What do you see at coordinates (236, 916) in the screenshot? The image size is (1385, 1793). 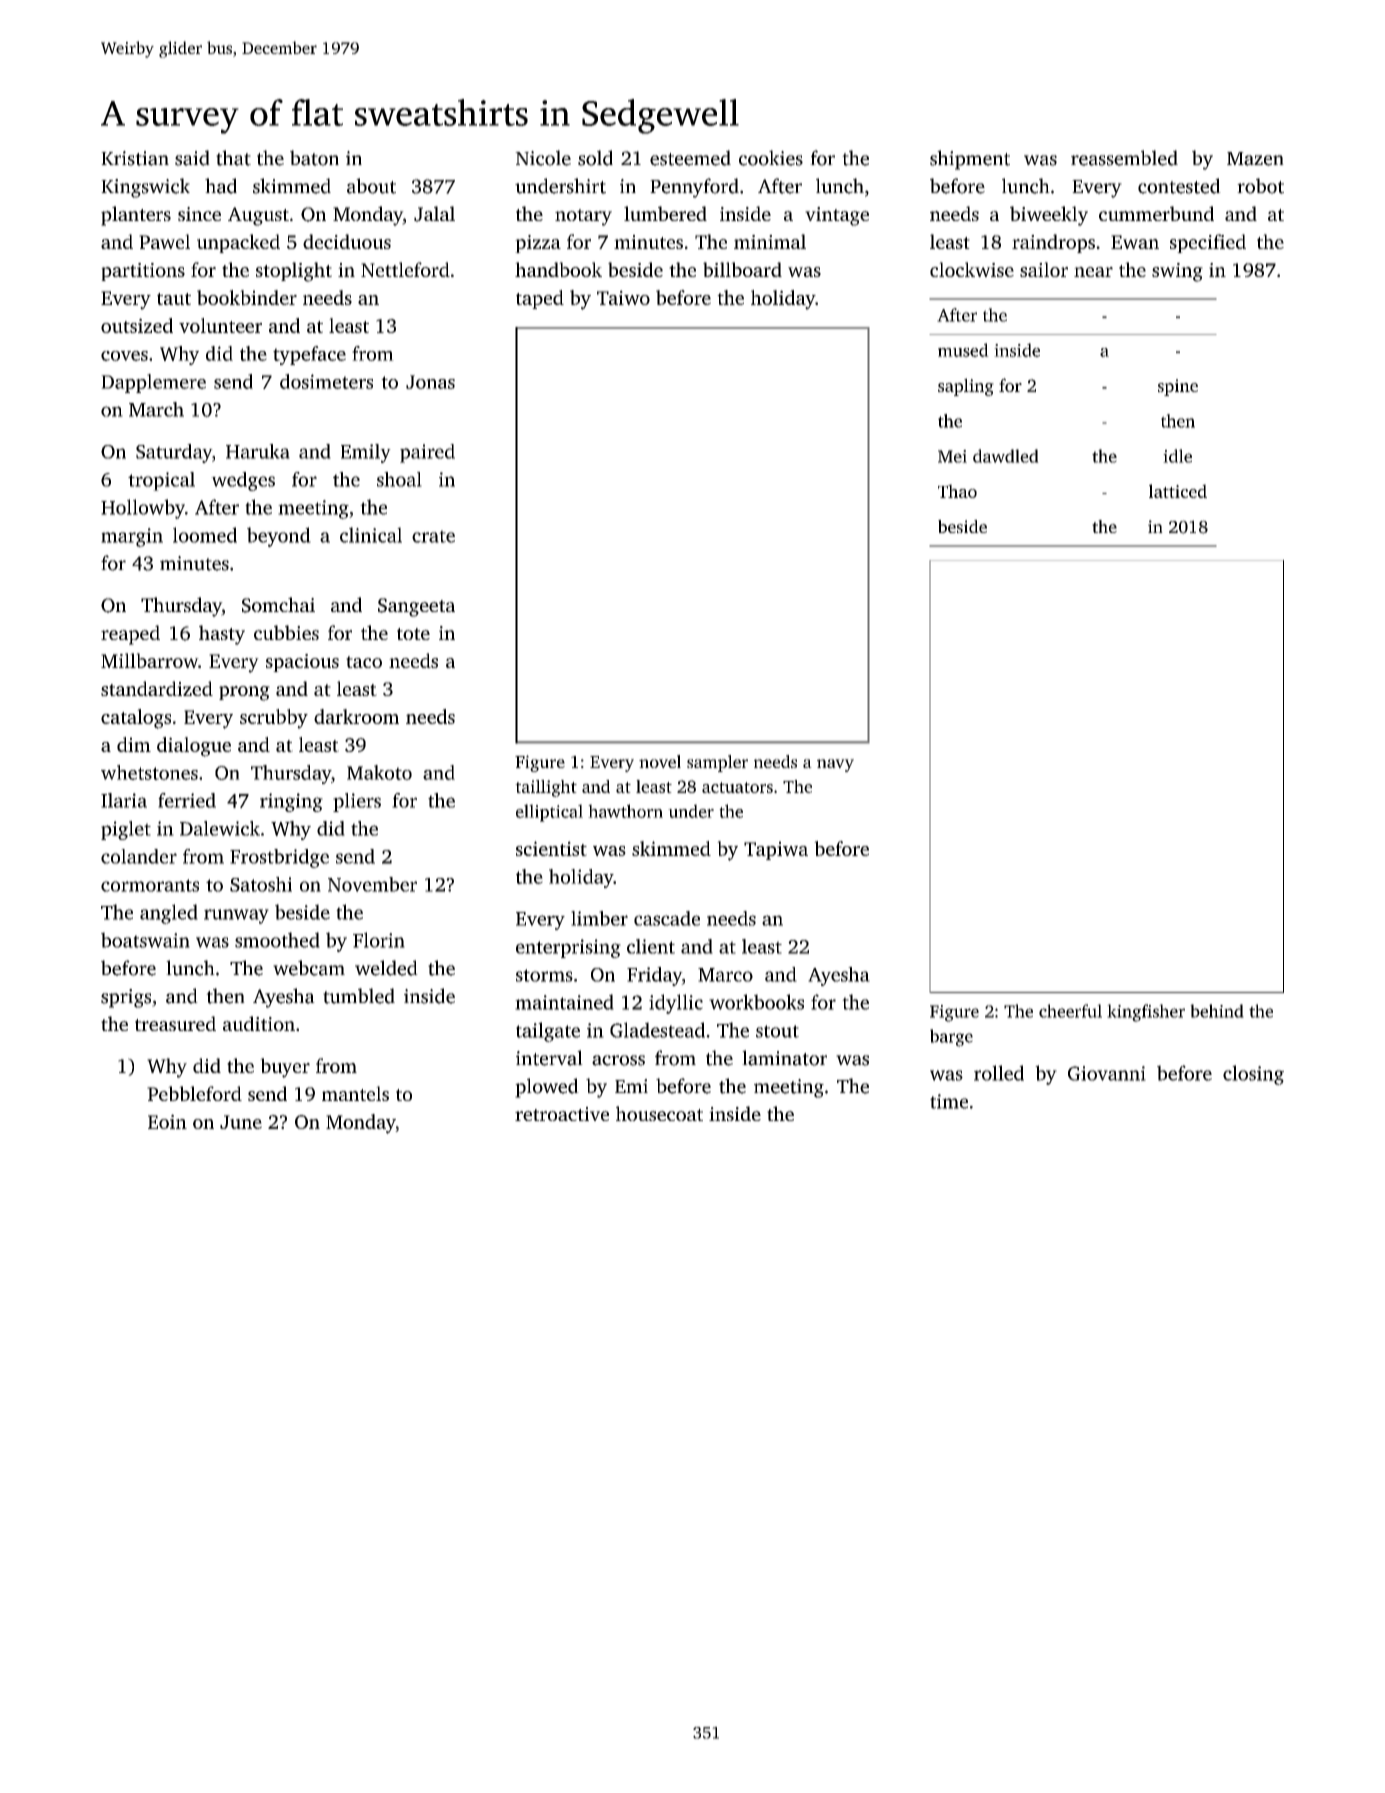 I see `runway` at bounding box center [236, 916].
